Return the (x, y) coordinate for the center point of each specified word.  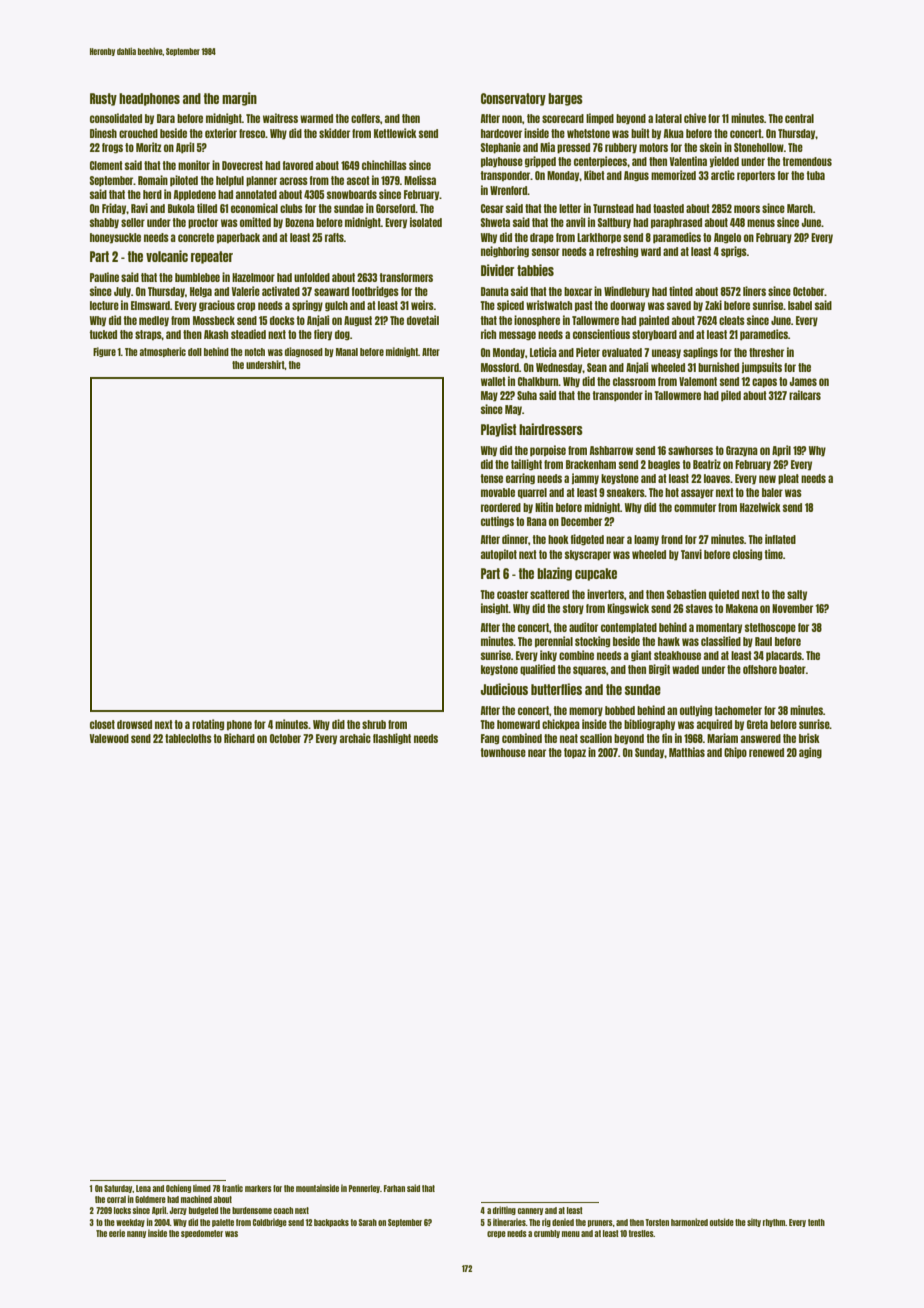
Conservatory (513, 99)
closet (102, 724)
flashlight (392, 739)
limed (202, 1188)
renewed (766, 752)
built (640, 133)
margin (239, 99)
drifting (504, 1210)
